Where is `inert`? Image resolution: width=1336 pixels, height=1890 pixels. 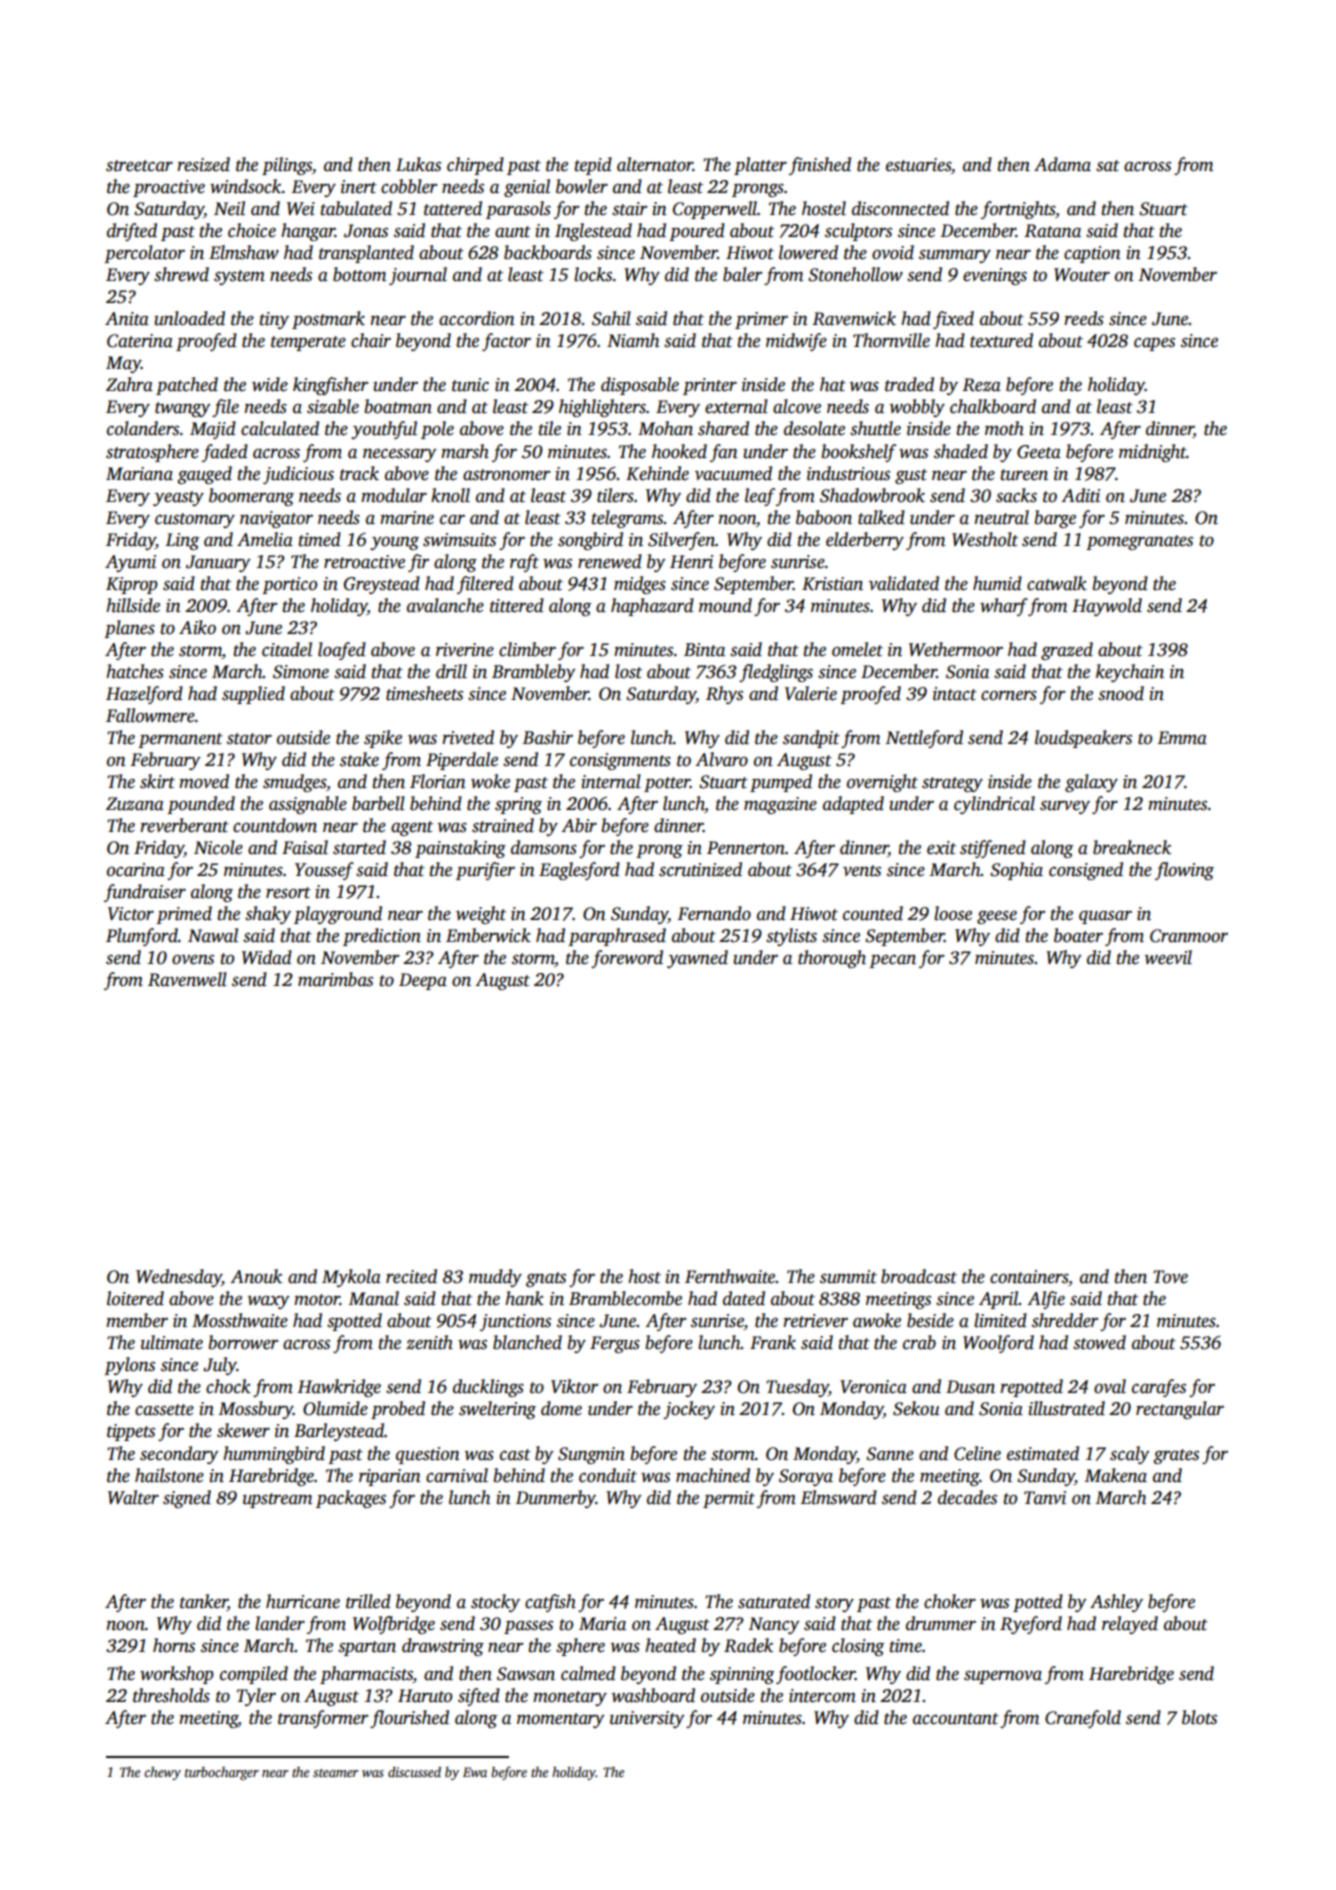
inert is located at coordinates (359, 187).
